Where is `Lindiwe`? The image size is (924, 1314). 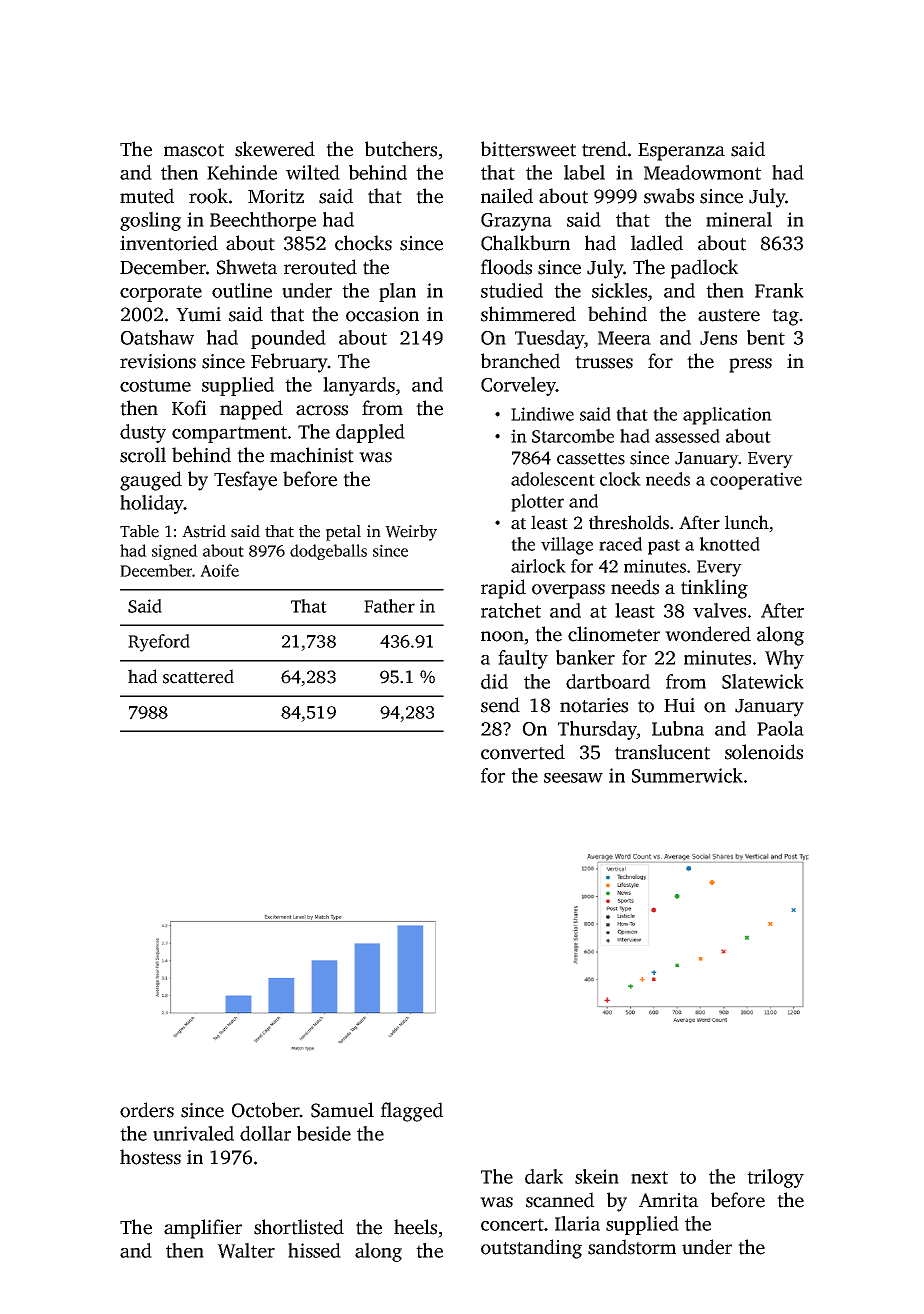 Lindiwe is located at coordinates (542, 414).
